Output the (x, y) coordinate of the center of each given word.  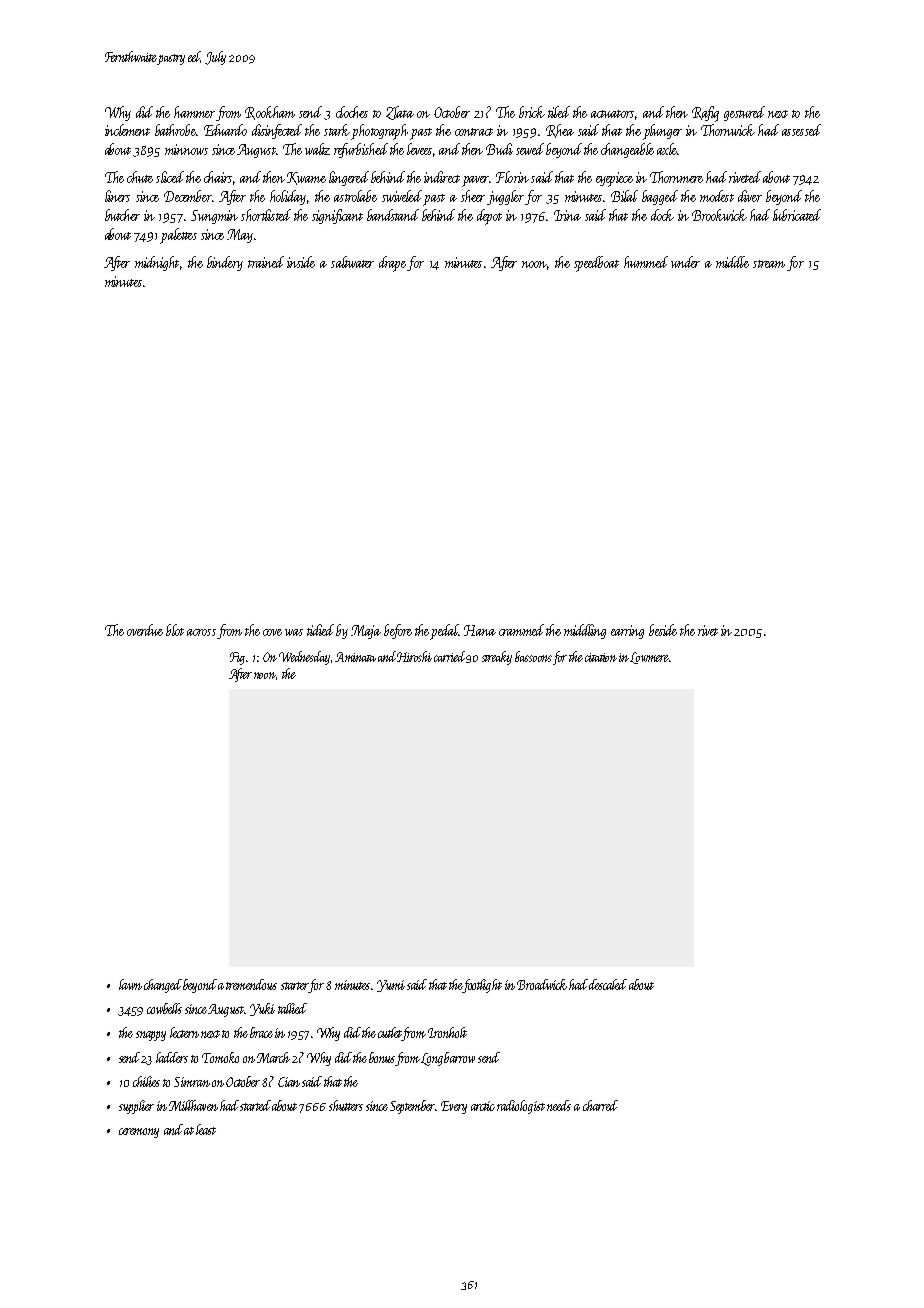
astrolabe (355, 196)
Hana (480, 630)
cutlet (390, 1034)
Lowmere (649, 658)
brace (261, 1032)
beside (663, 630)
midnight (157, 263)
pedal (445, 631)
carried (449, 656)
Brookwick (719, 215)
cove (272, 632)
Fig (237, 658)
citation (601, 657)
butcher (122, 215)
